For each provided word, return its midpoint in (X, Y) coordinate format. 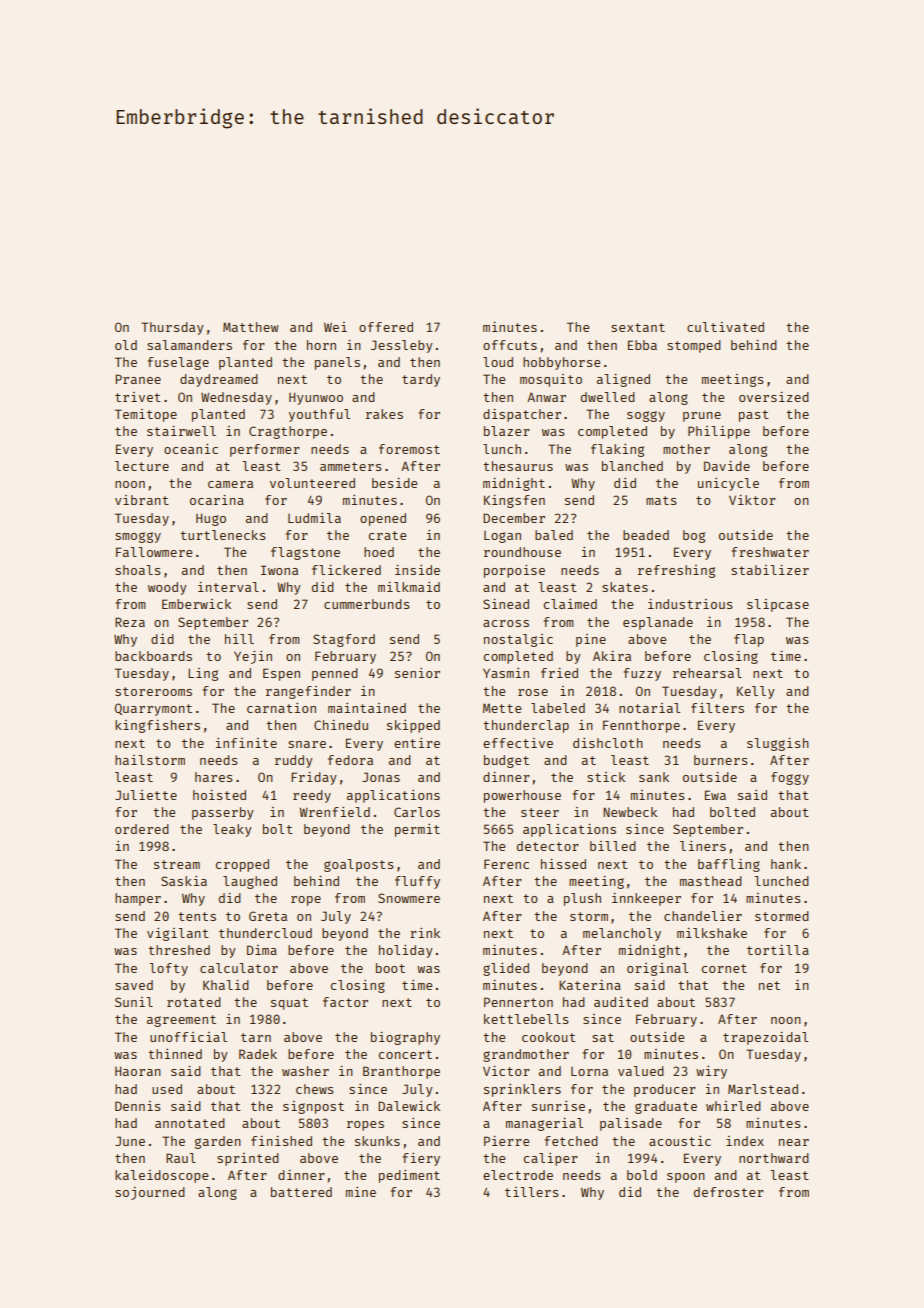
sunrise (558, 1106)
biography (405, 1038)
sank (654, 777)
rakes (384, 414)
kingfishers (157, 726)
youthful (319, 415)
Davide (727, 466)
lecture (142, 466)
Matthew (251, 327)
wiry (711, 1072)
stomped (694, 346)
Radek (258, 1054)
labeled (558, 708)
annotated (190, 1123)
